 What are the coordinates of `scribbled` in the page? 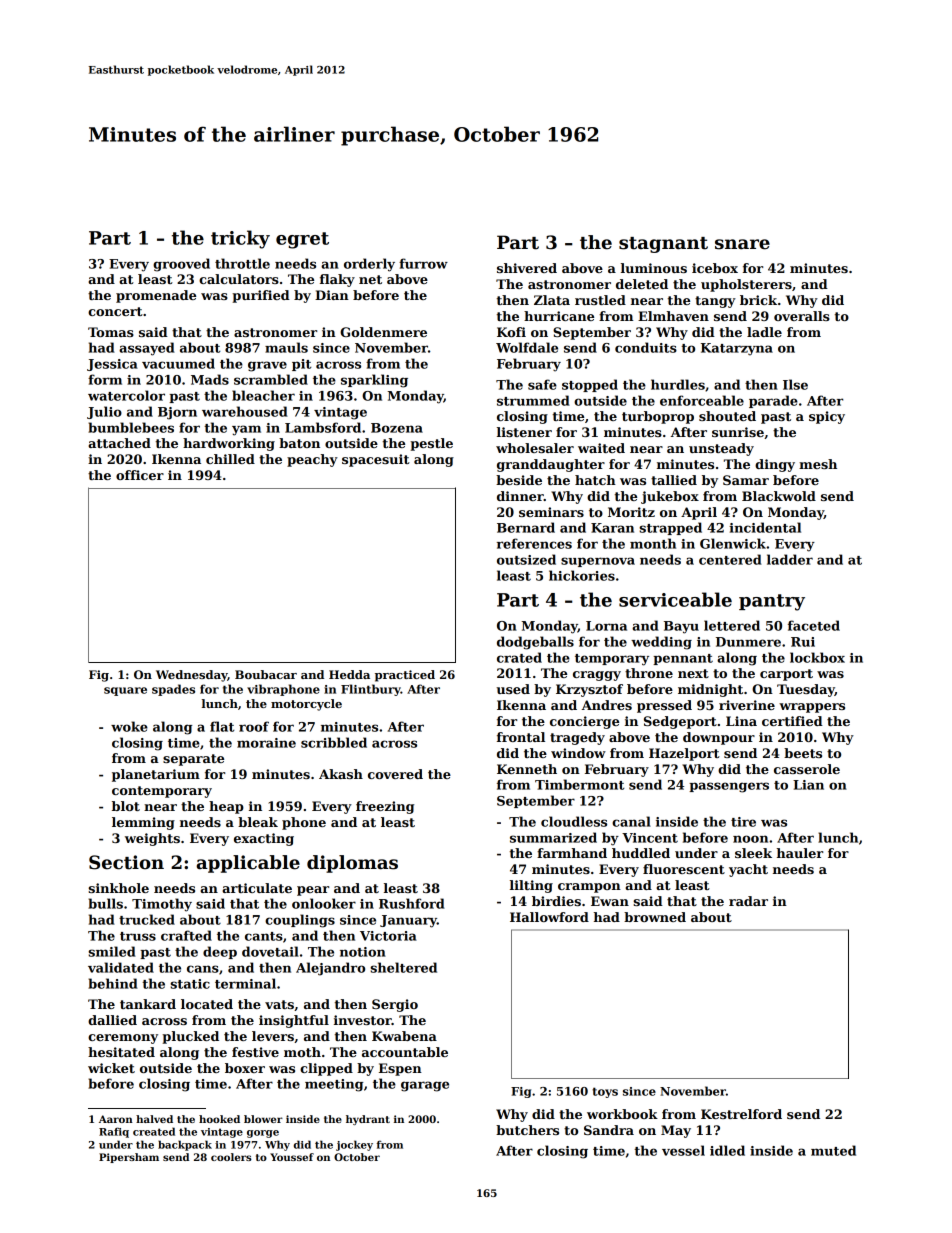 It's located at (334, 742).
